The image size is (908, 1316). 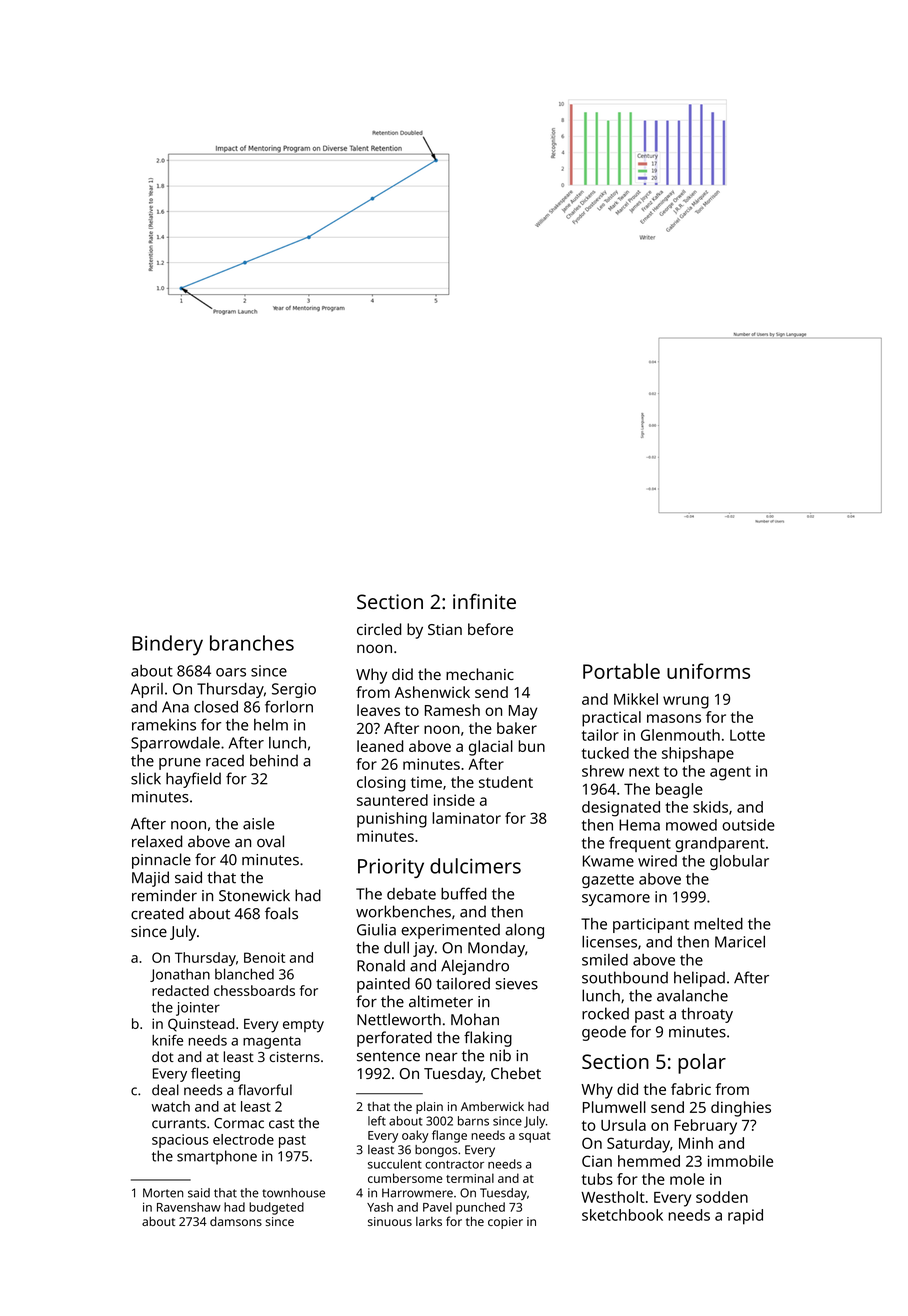 I want to click on barns, so click(x=473, y=1121).
